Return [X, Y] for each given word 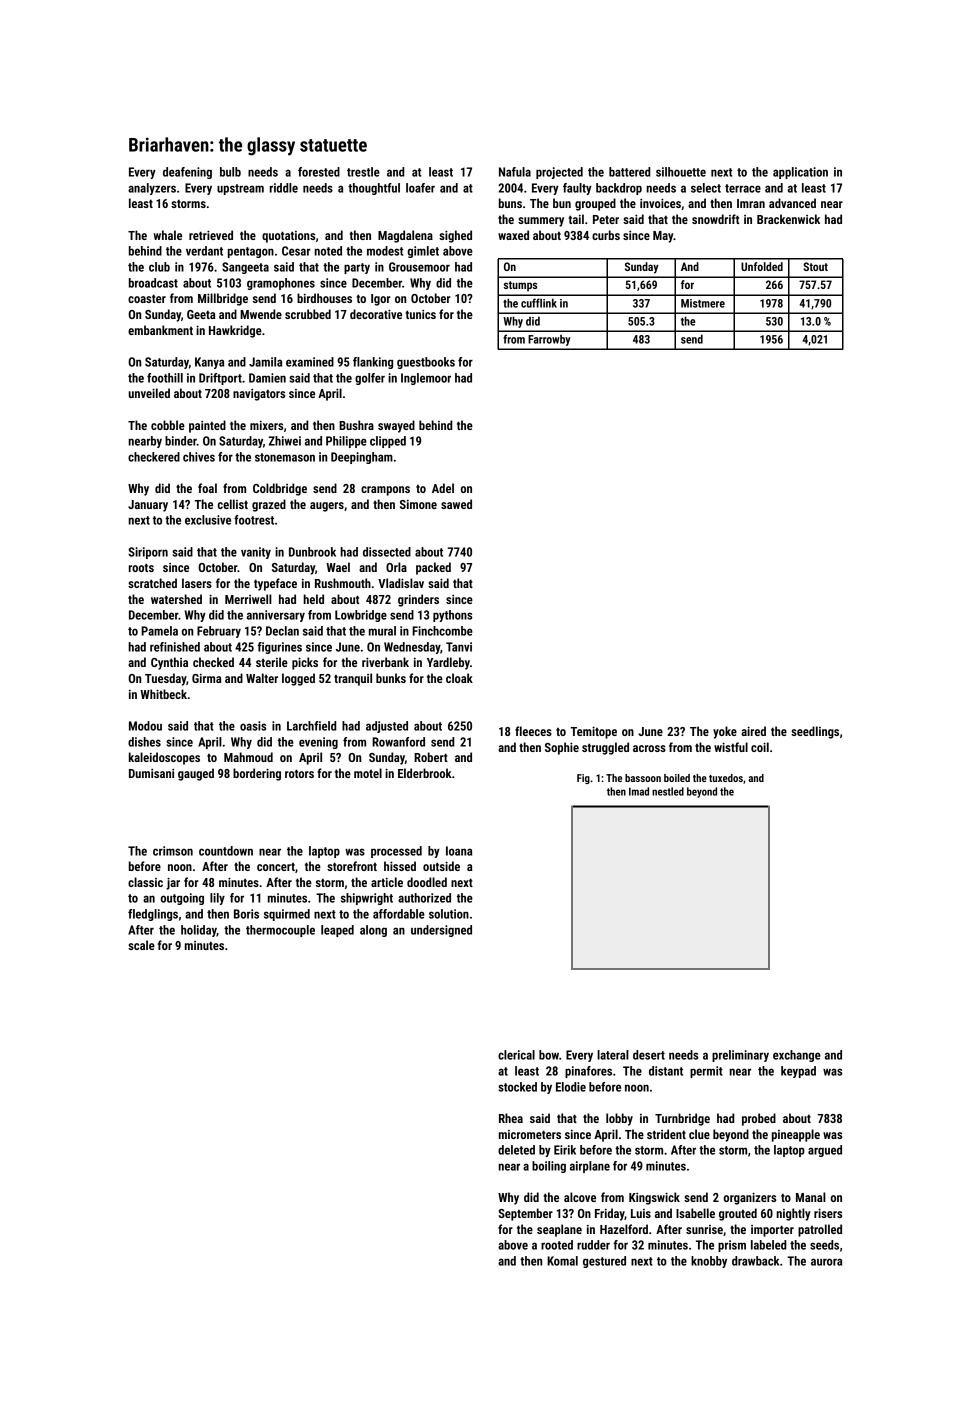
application [800, 173]
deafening [187, 173]
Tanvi [459, 647]
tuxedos [726, 778]
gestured [604, 1262]
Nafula [515, 172]
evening [318, 743]
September [525, 1214]
